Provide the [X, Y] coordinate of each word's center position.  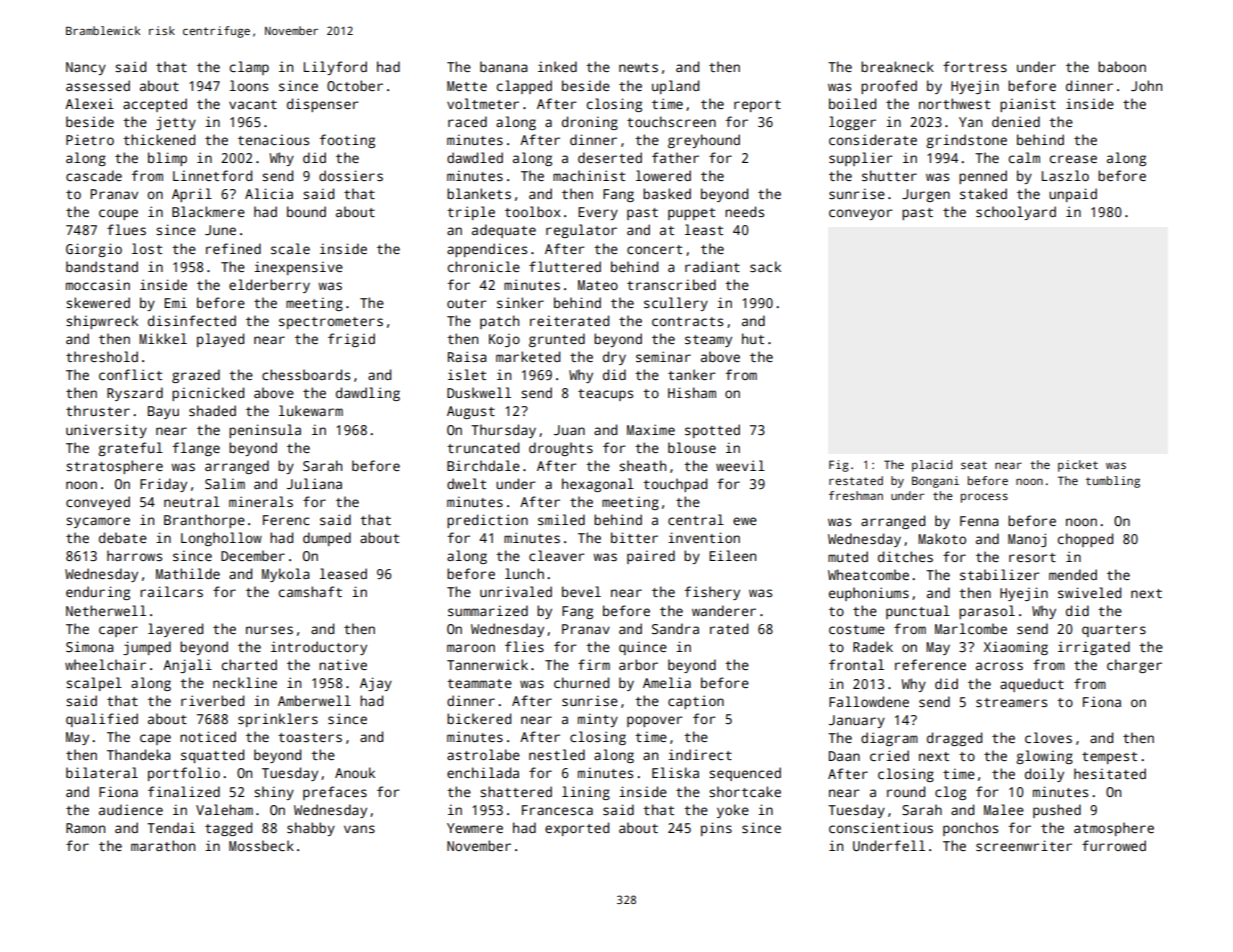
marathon [163, 845]
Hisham [692, 392]
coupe [118, 214]
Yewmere [475, 828]
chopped [1085, 540]
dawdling [368, 394]
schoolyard [1016, 213]
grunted [557, 340]
